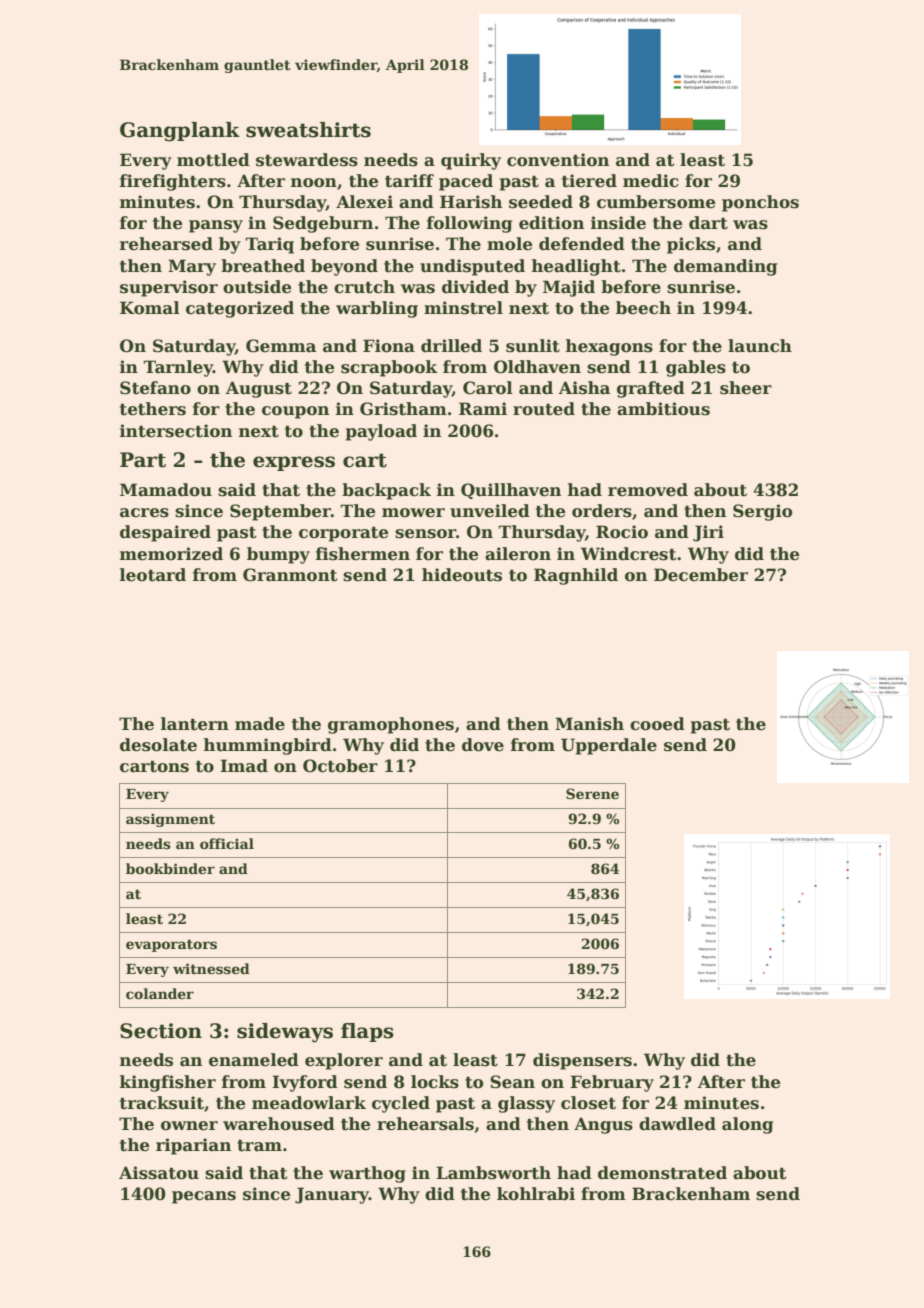 The image size is (924, 1308). Describe the element at coordinates (592, 793) in the document. I see `Serene` at that location.
